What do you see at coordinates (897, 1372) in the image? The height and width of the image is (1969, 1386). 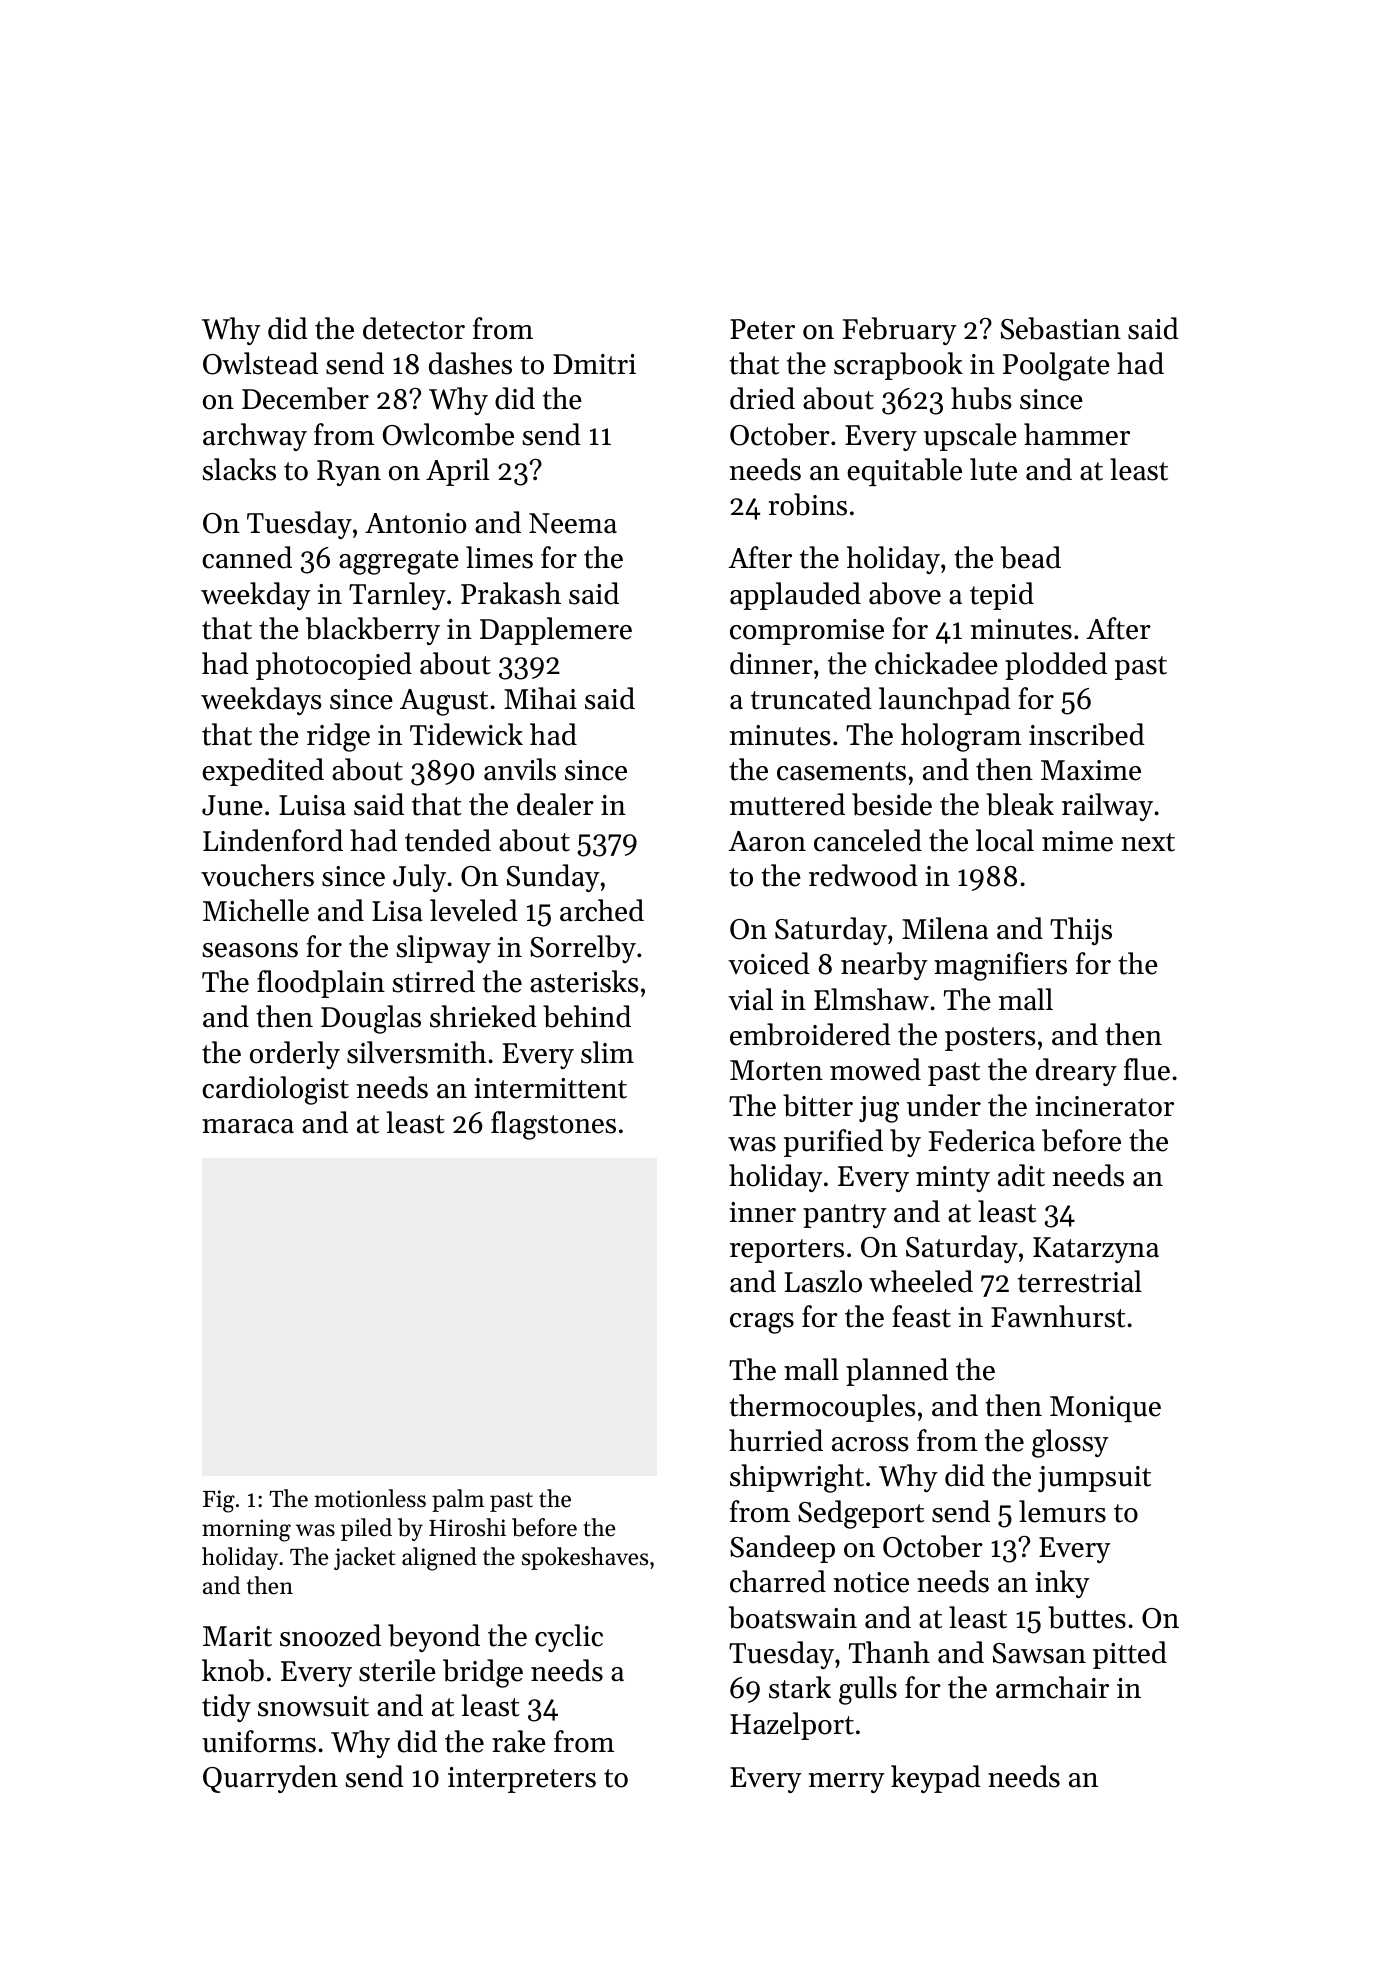 I see `planned` at bounding box center [897, 1372].
